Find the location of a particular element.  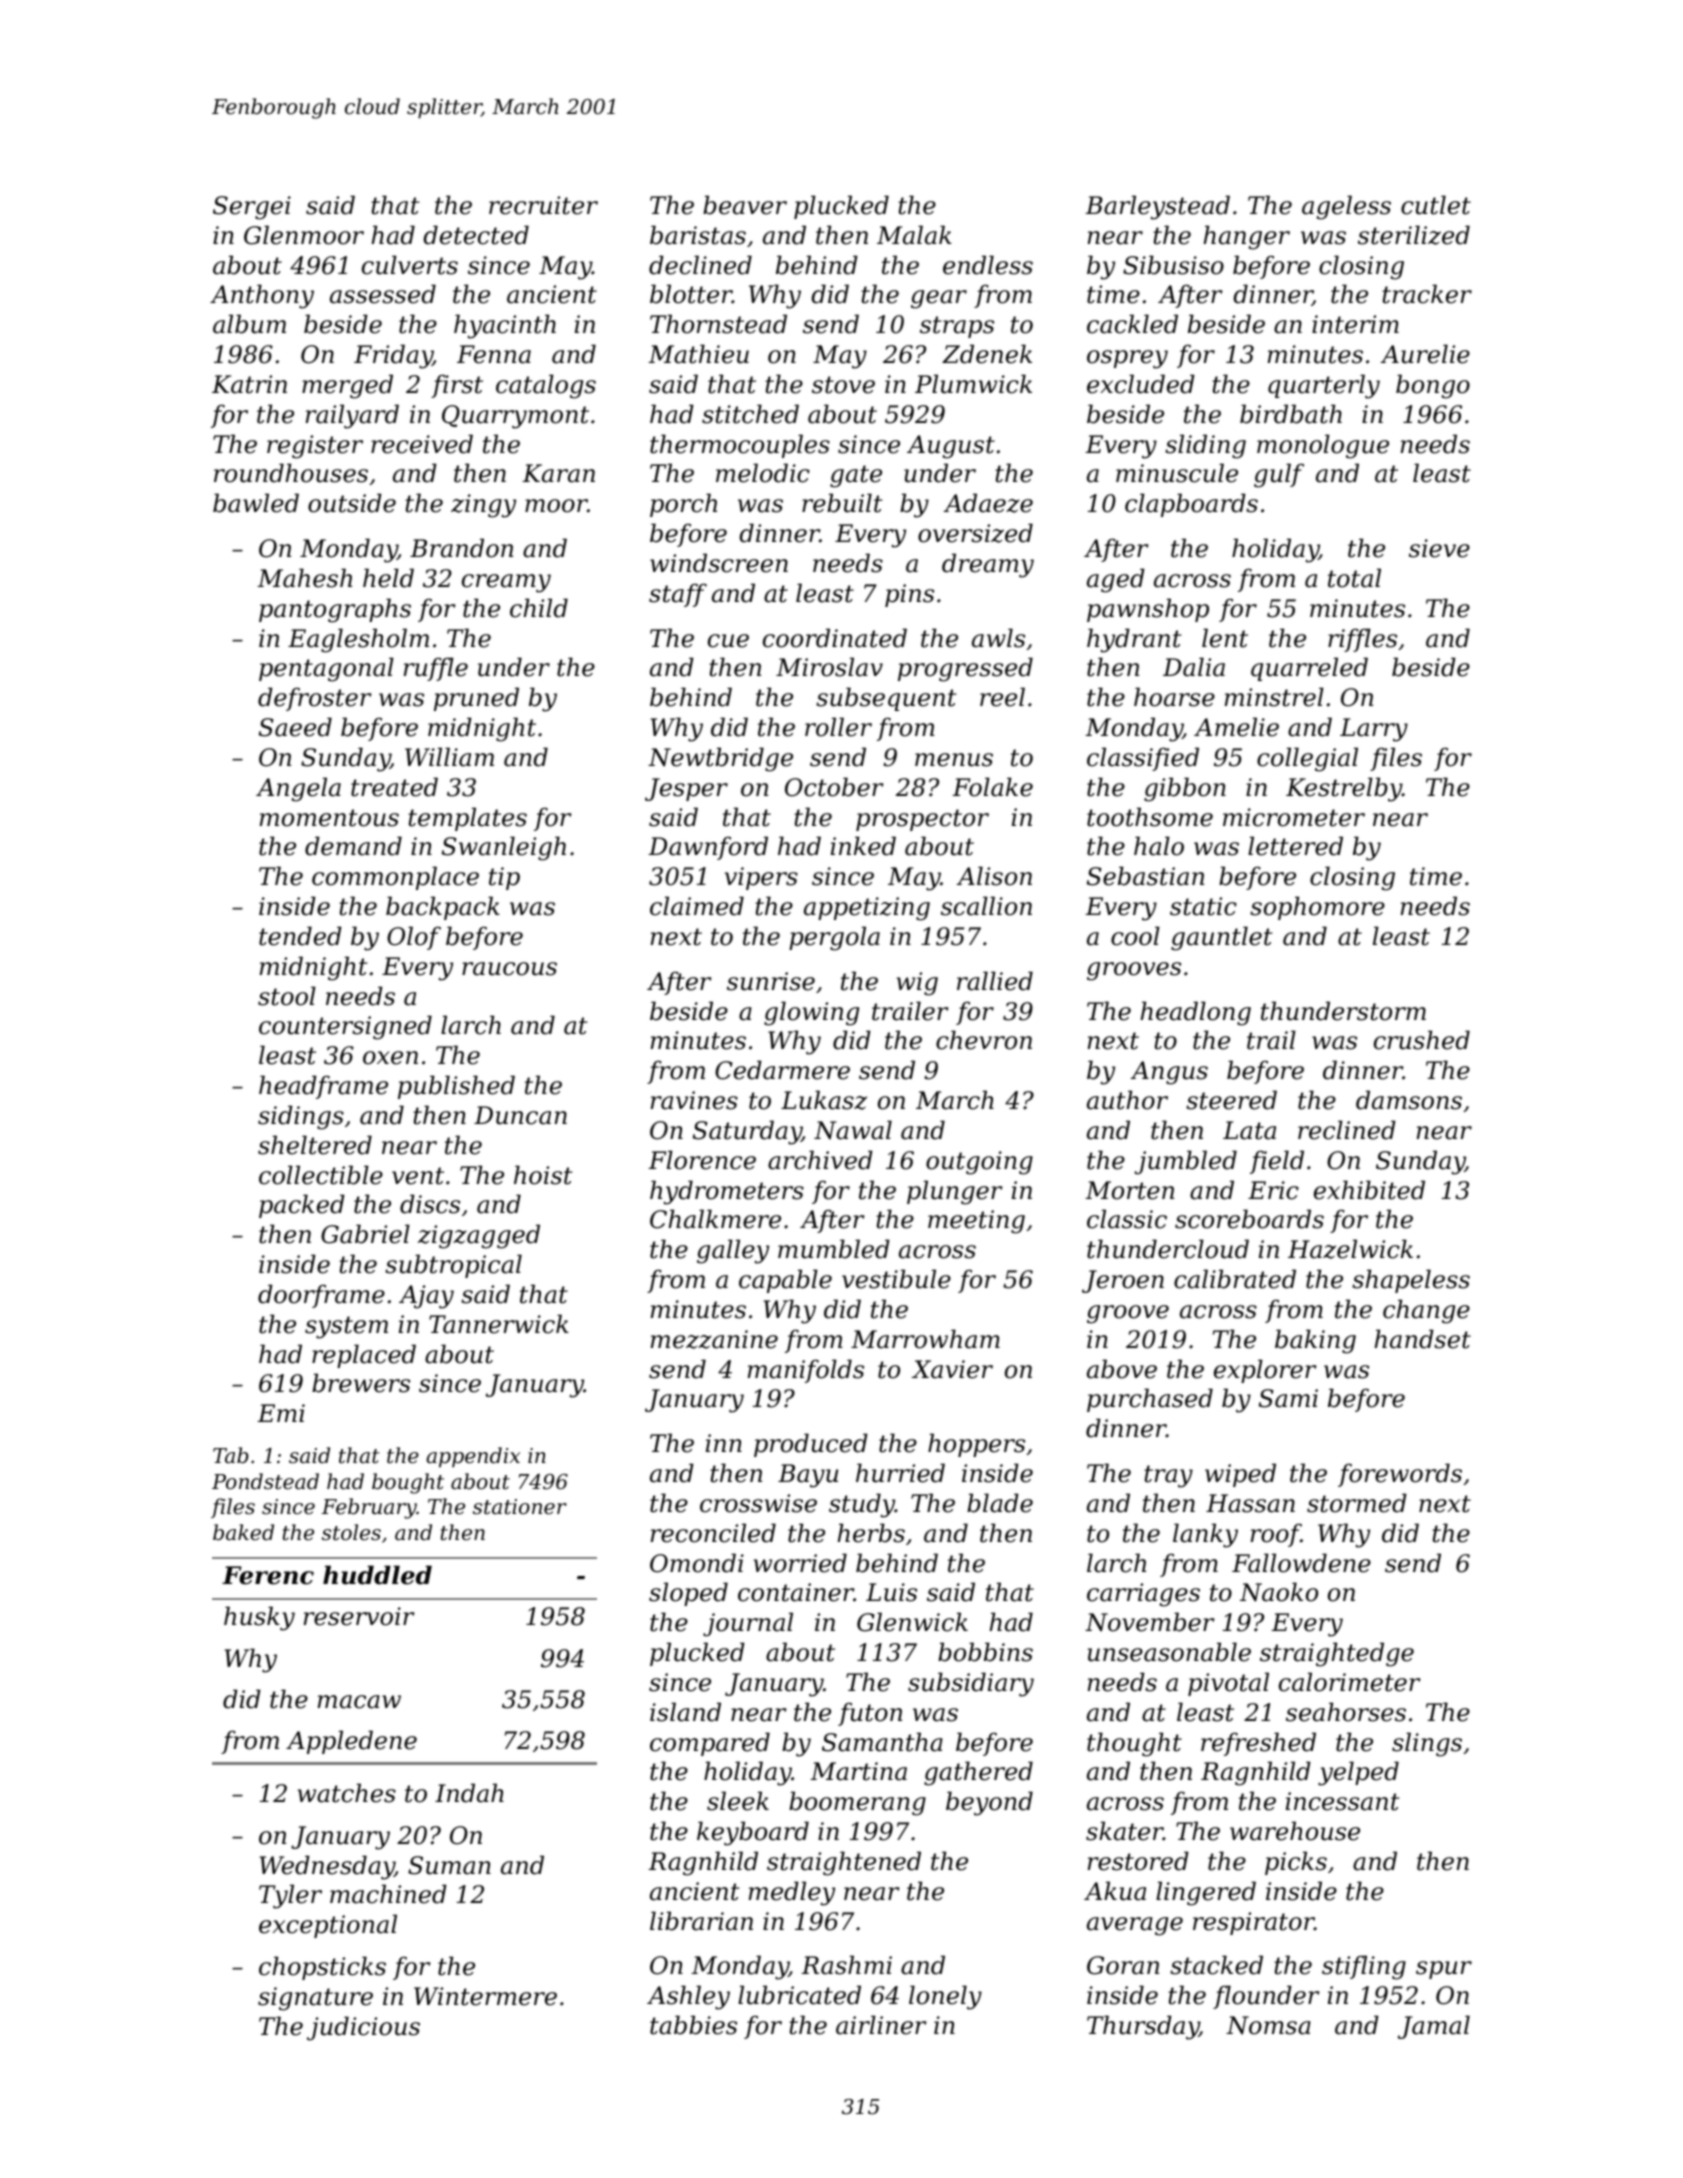

Barleystead is located at coordinates (1157, 207).
